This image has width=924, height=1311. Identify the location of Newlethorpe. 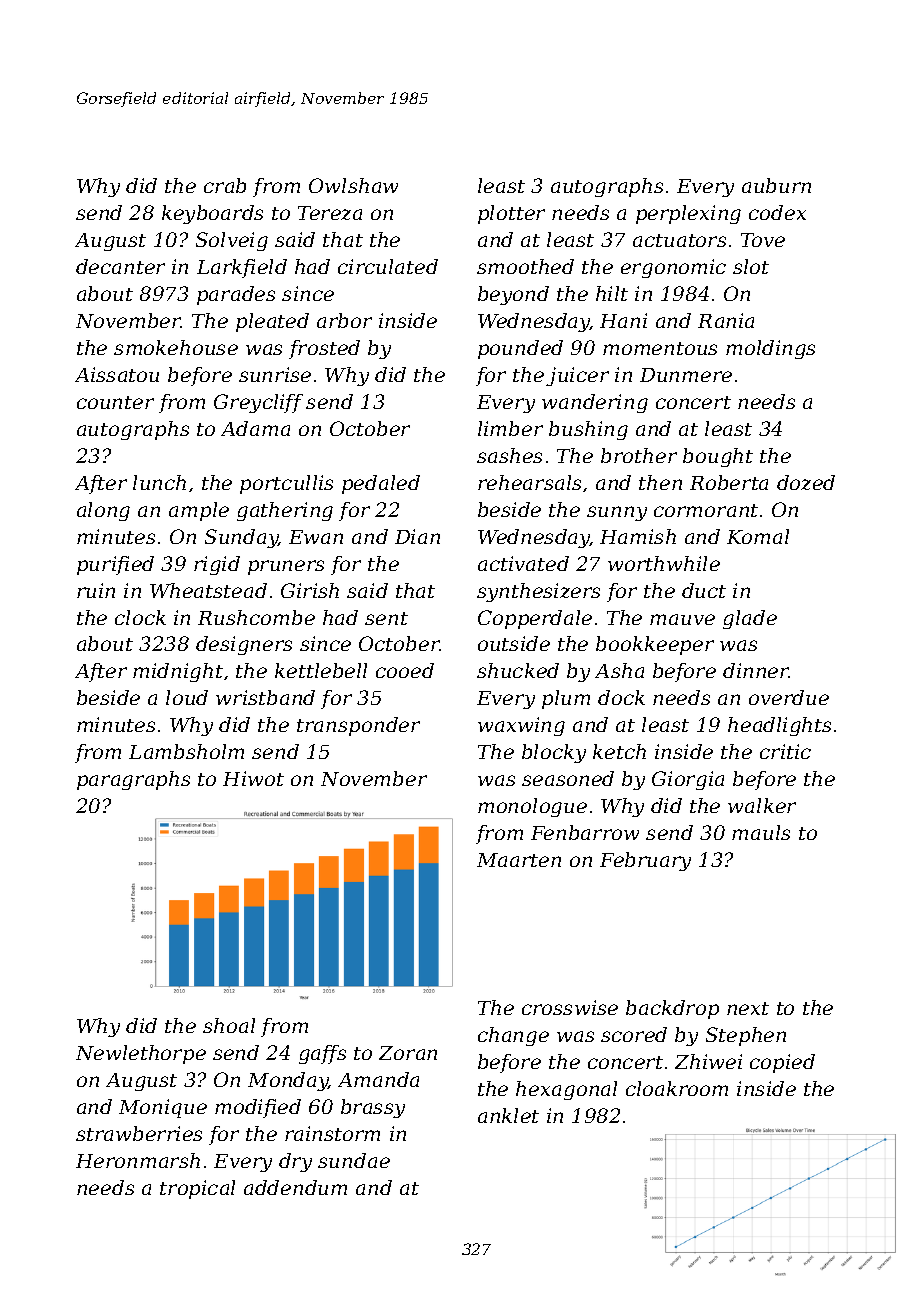
(141, 1054).
